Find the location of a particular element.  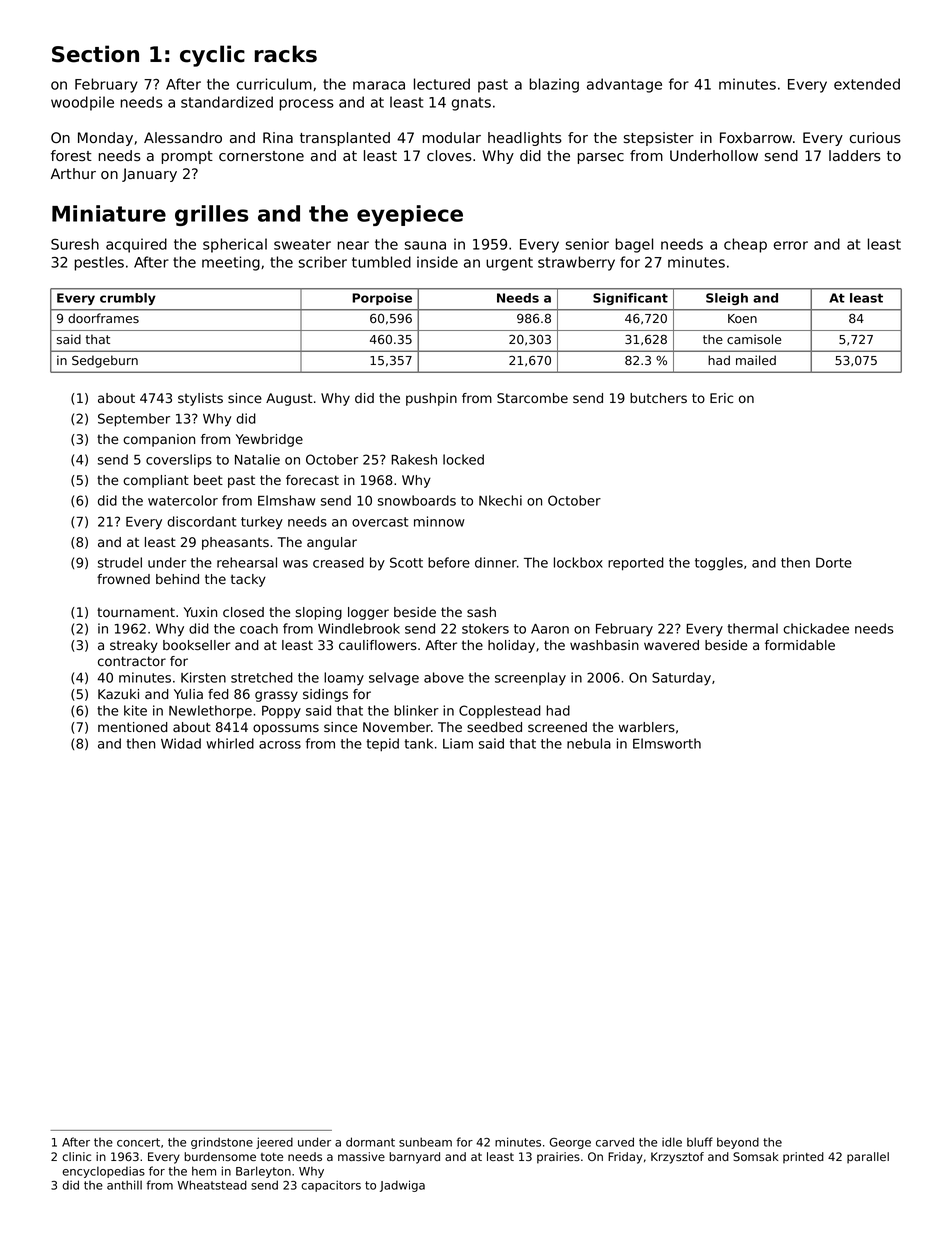

before is located at coordinates (449, 562).
